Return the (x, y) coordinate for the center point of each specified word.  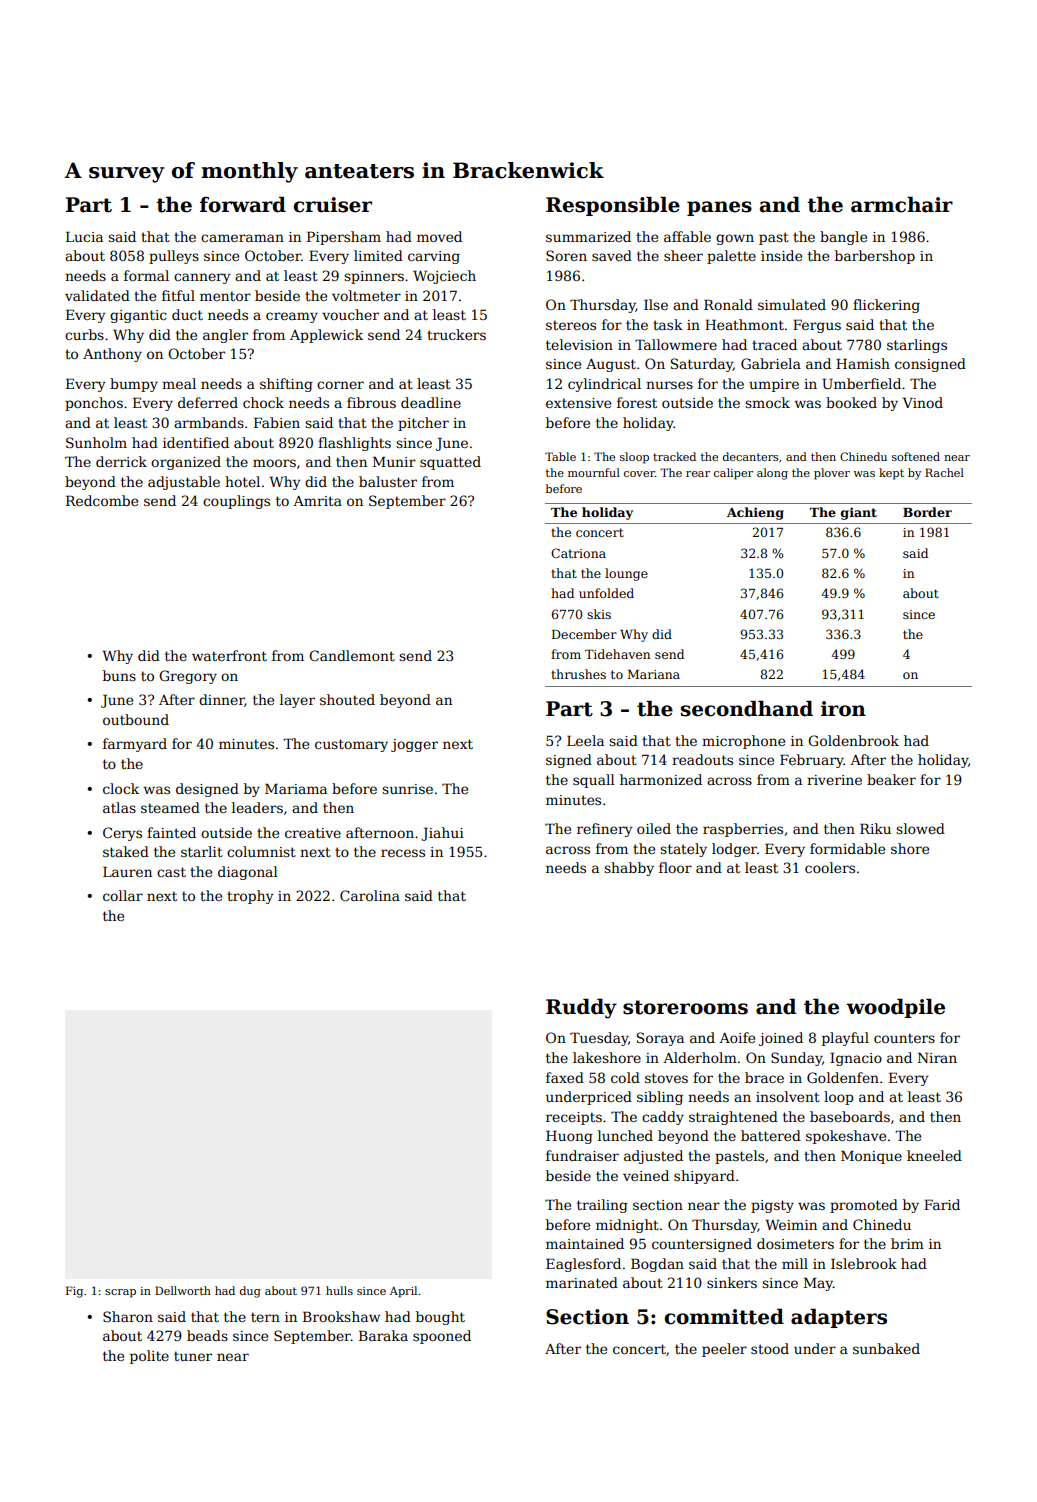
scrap (120, 1293)
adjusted (653, 1157)
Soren (566, 255)
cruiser (332, 205)
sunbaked (886, 1348)
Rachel (944, 472)
